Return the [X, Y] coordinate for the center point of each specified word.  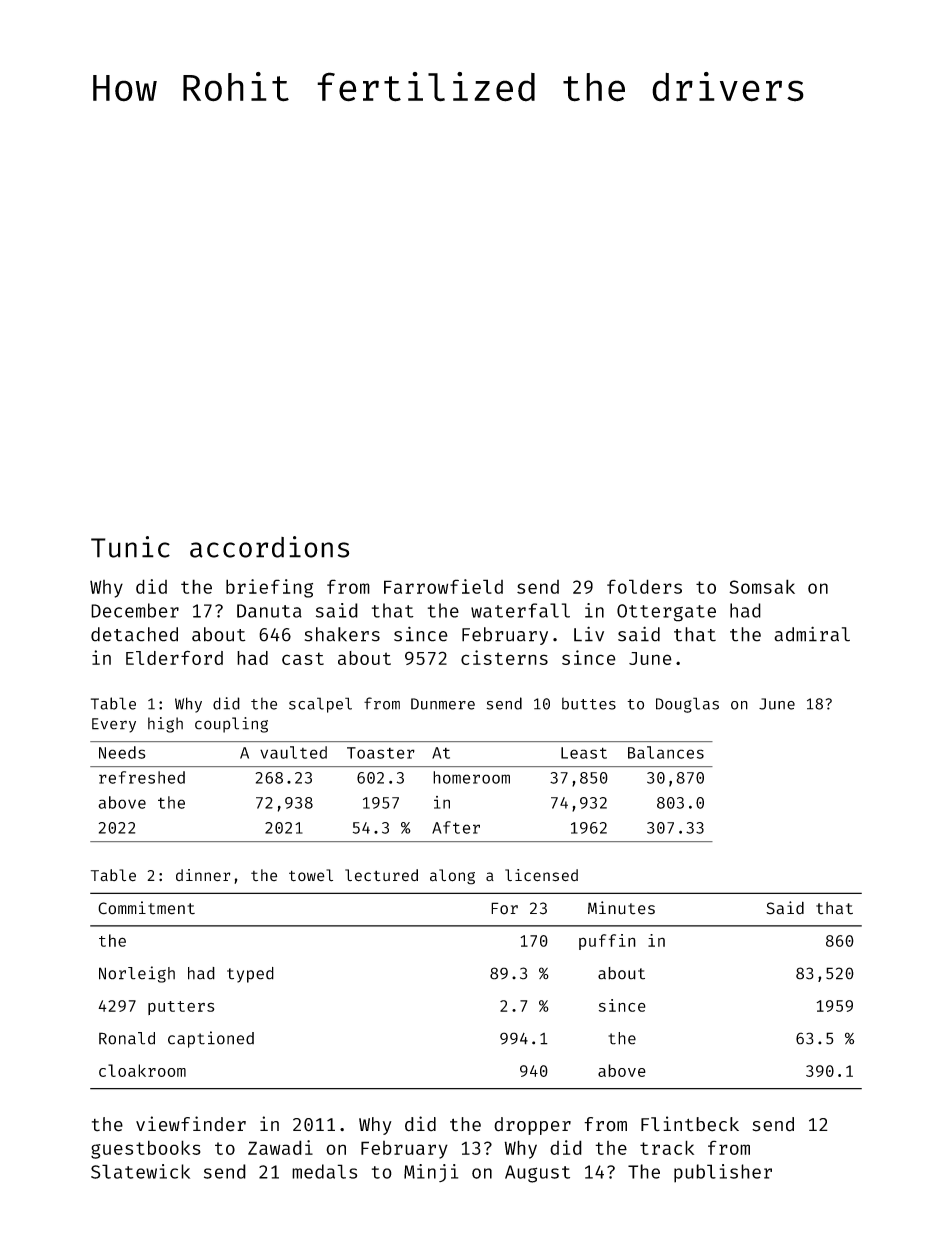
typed [250, 975]
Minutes [621, 908]
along [452, 877]
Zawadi [280, 1147]
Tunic [130, 547]
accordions [269, 547]
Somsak [762, 586]
